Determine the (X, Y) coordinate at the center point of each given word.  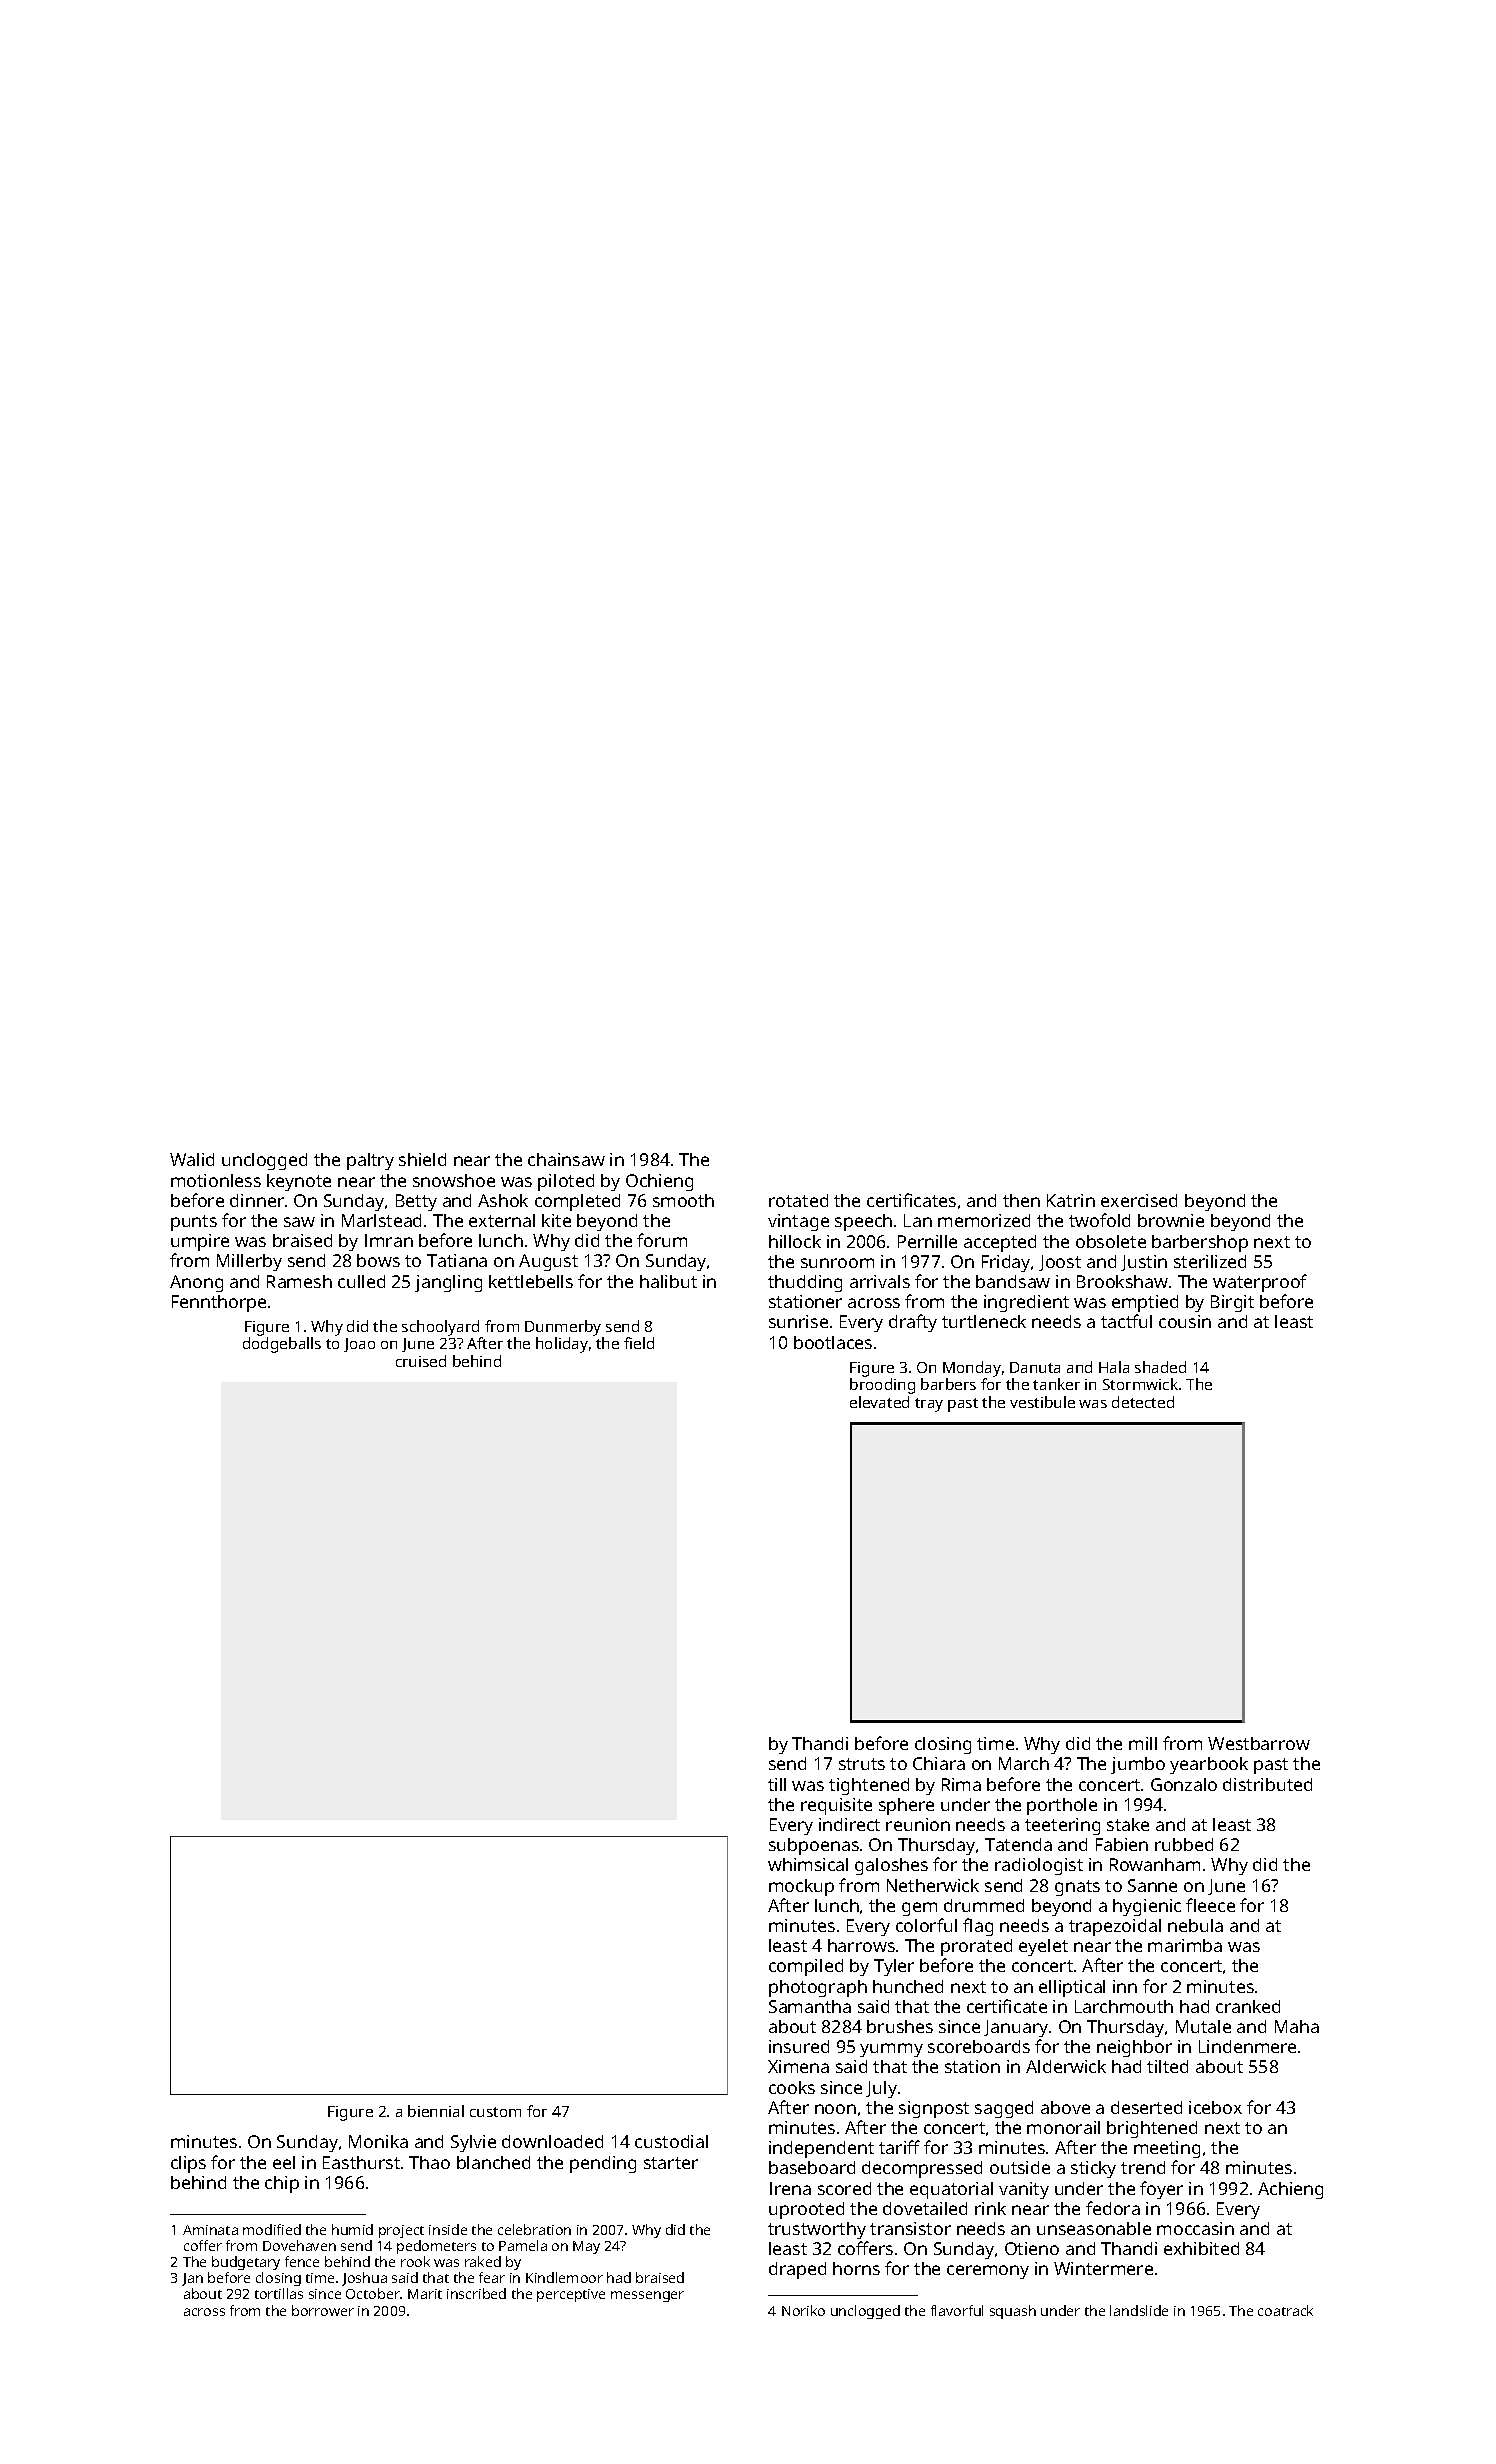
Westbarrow (1259, 1743)
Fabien (1122, 1844)
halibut (668, 1281)
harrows (861, 1945)
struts (862, 1764)
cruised (421, 1361)
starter (671, 2163)
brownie (1171, 1220)
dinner (257, 1200)
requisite (836, 1806)
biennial (436, 2111)
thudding (805, 1283)
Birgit (1232, 1303)
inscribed (476, 2293)
